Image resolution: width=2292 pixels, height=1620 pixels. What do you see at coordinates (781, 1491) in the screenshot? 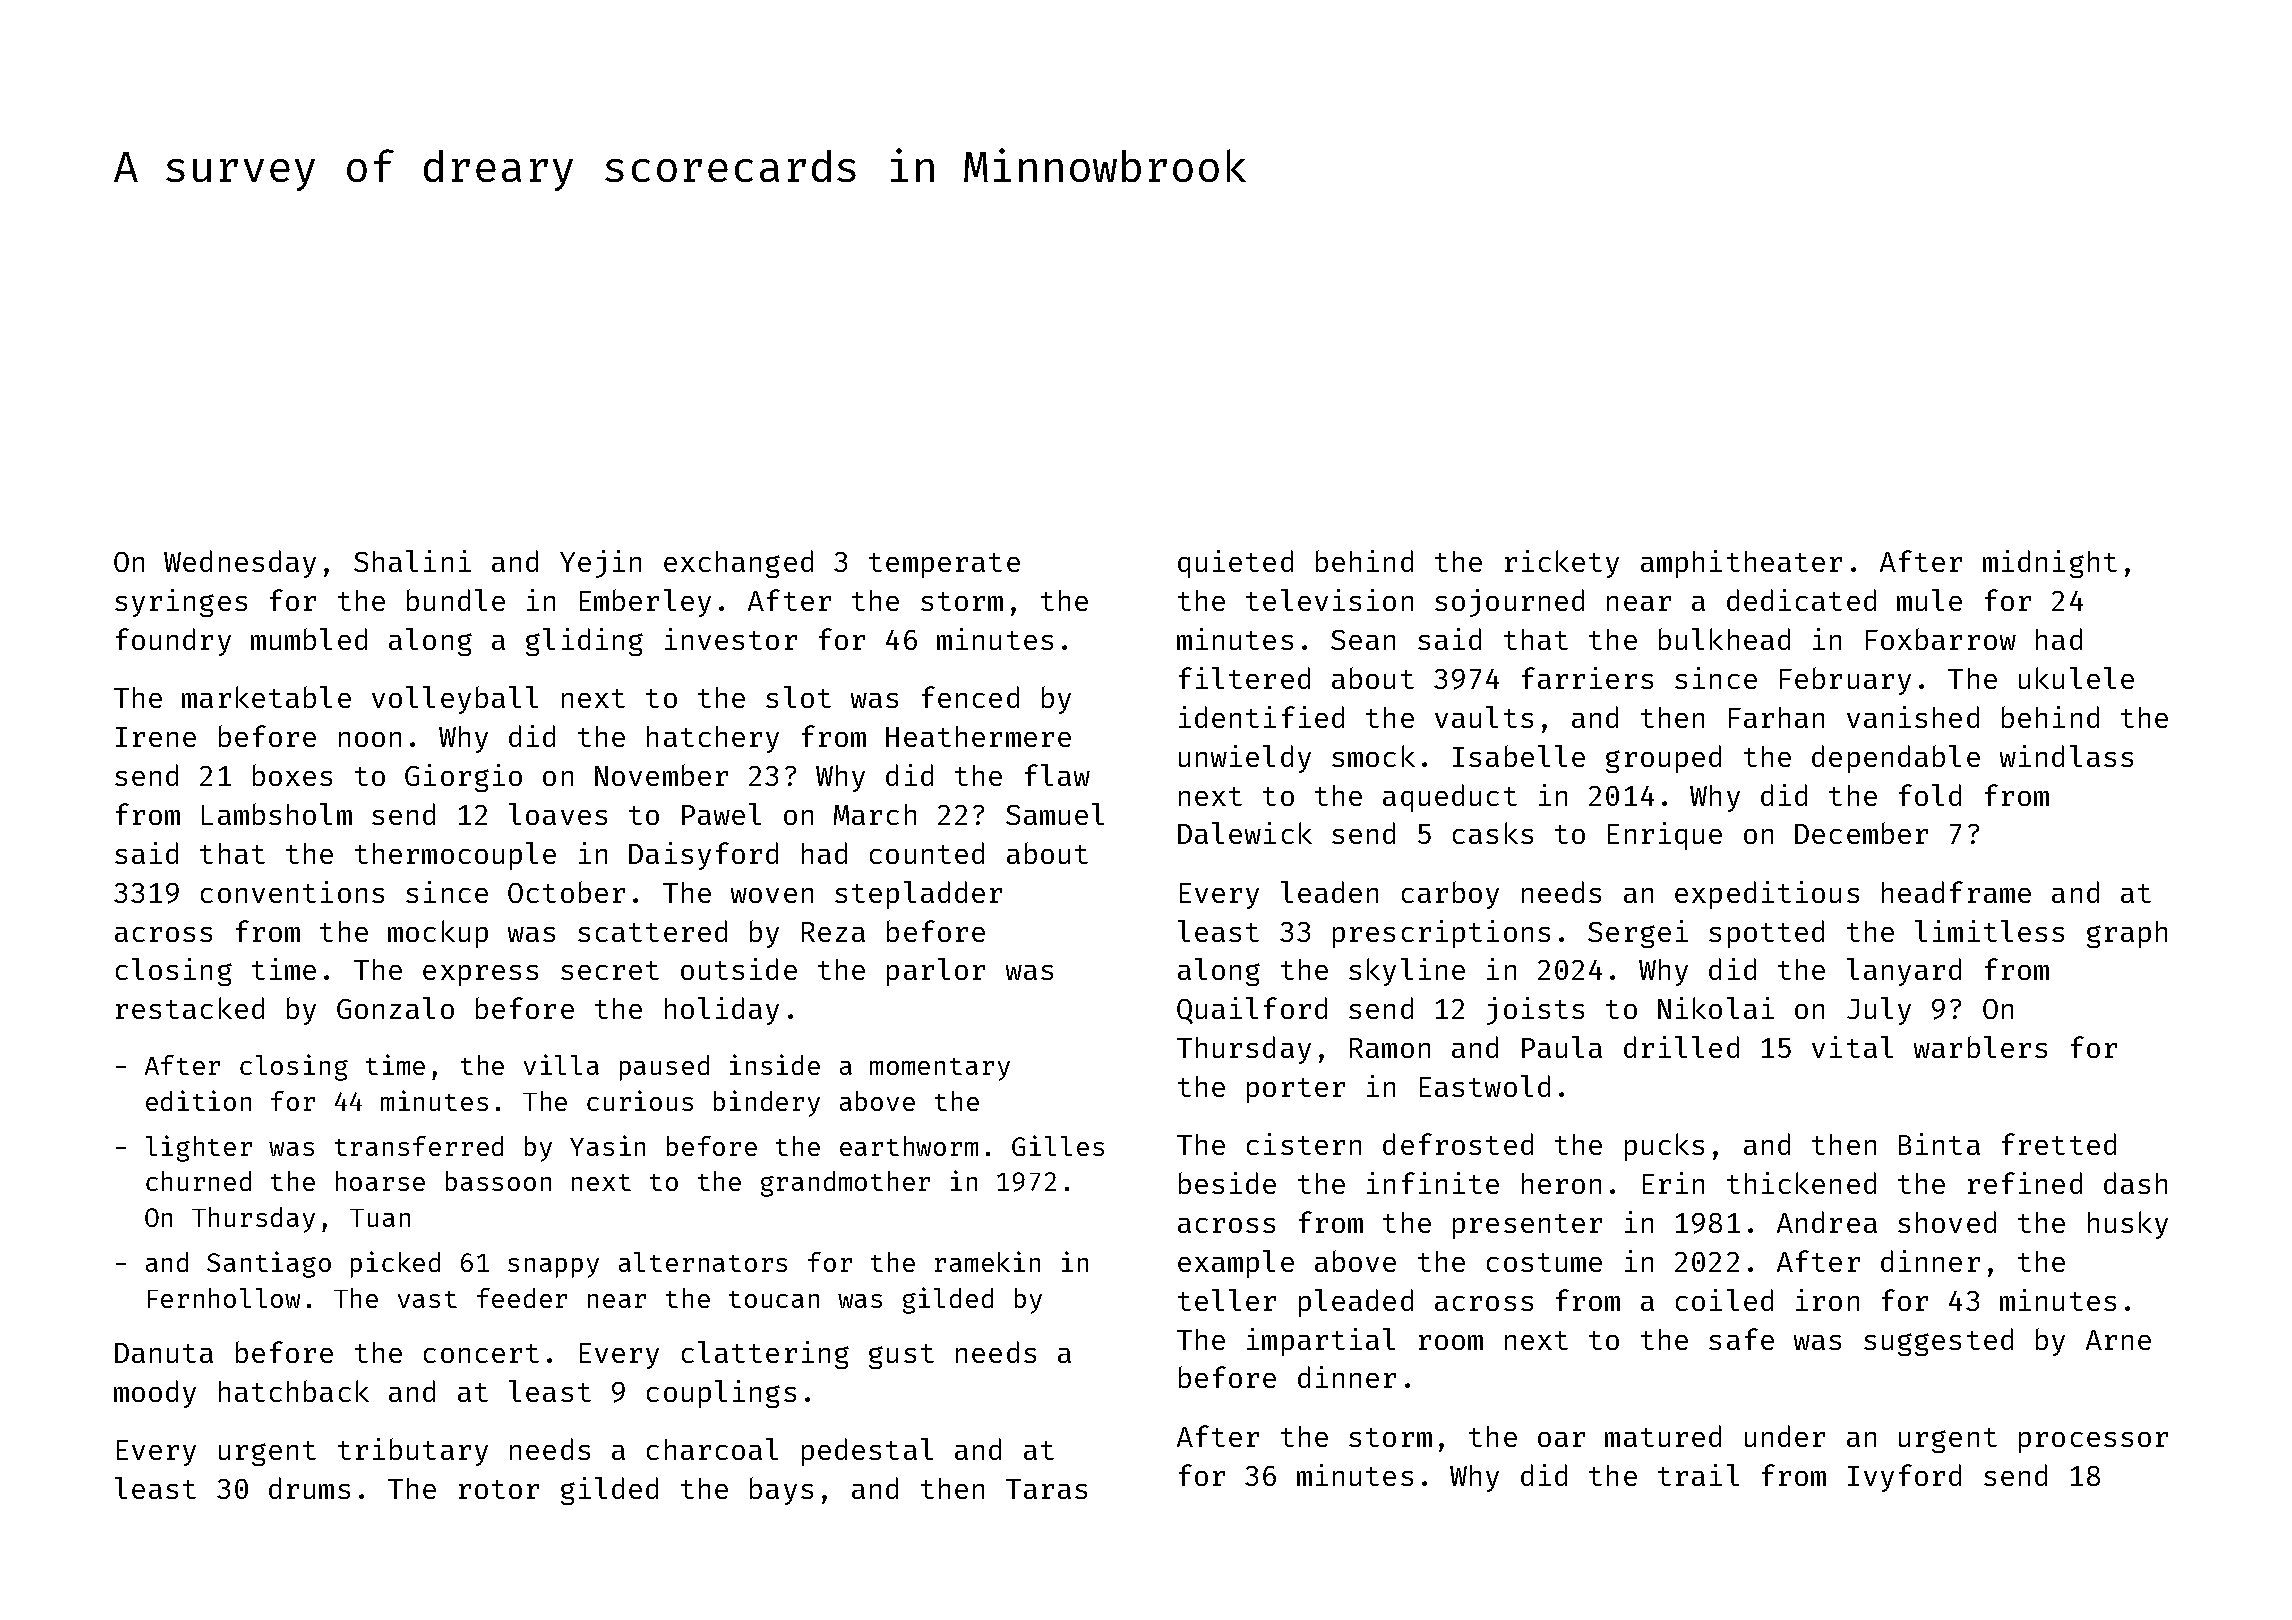
I see `bays` at bounding box center [781, 1491].
